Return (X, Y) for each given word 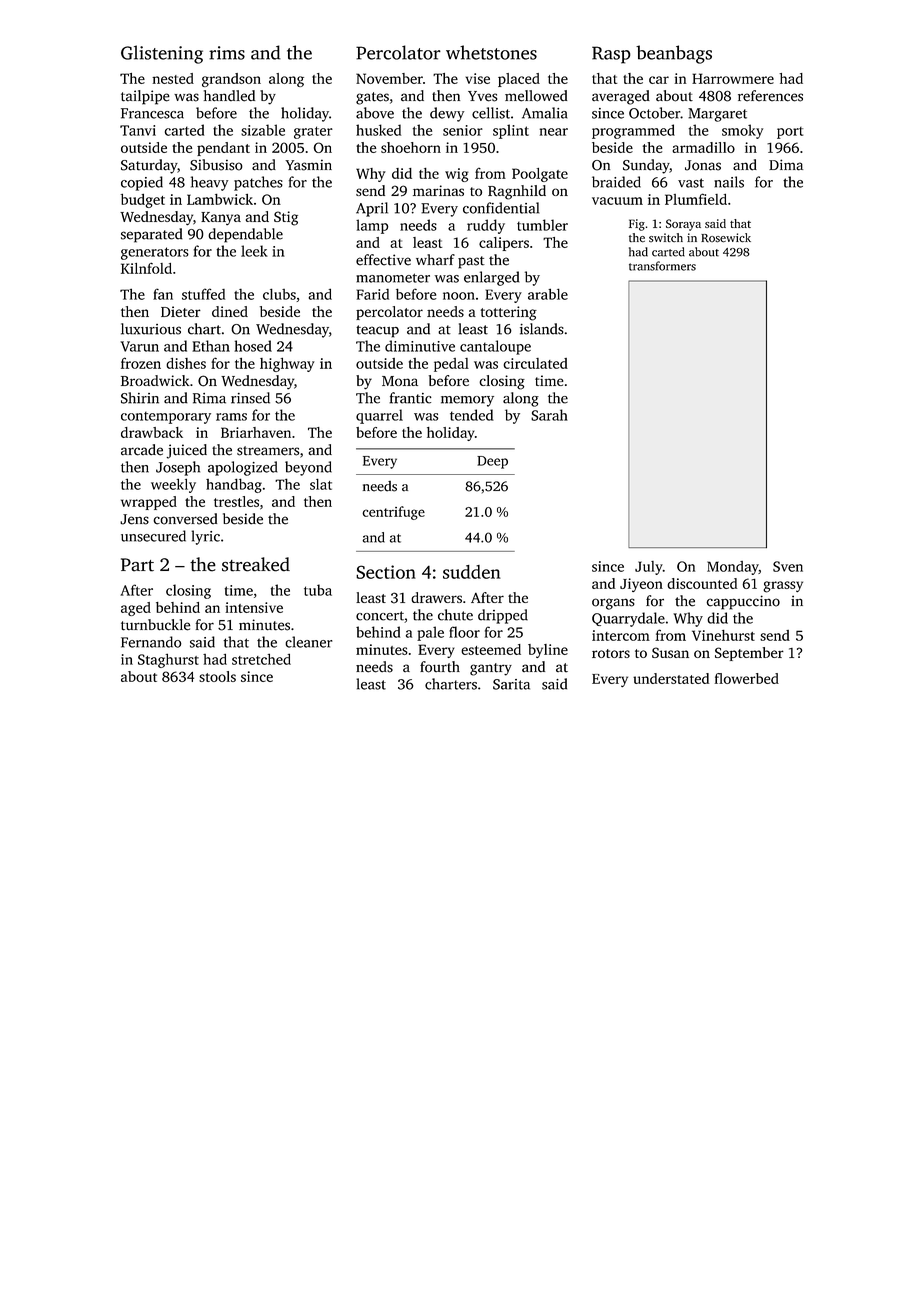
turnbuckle (155, 625)
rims (227, 53)
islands (542, 329)
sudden (472, 572)
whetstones (491, 52)
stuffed (203, 294)
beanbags (674, 54)
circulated (535, 363)
